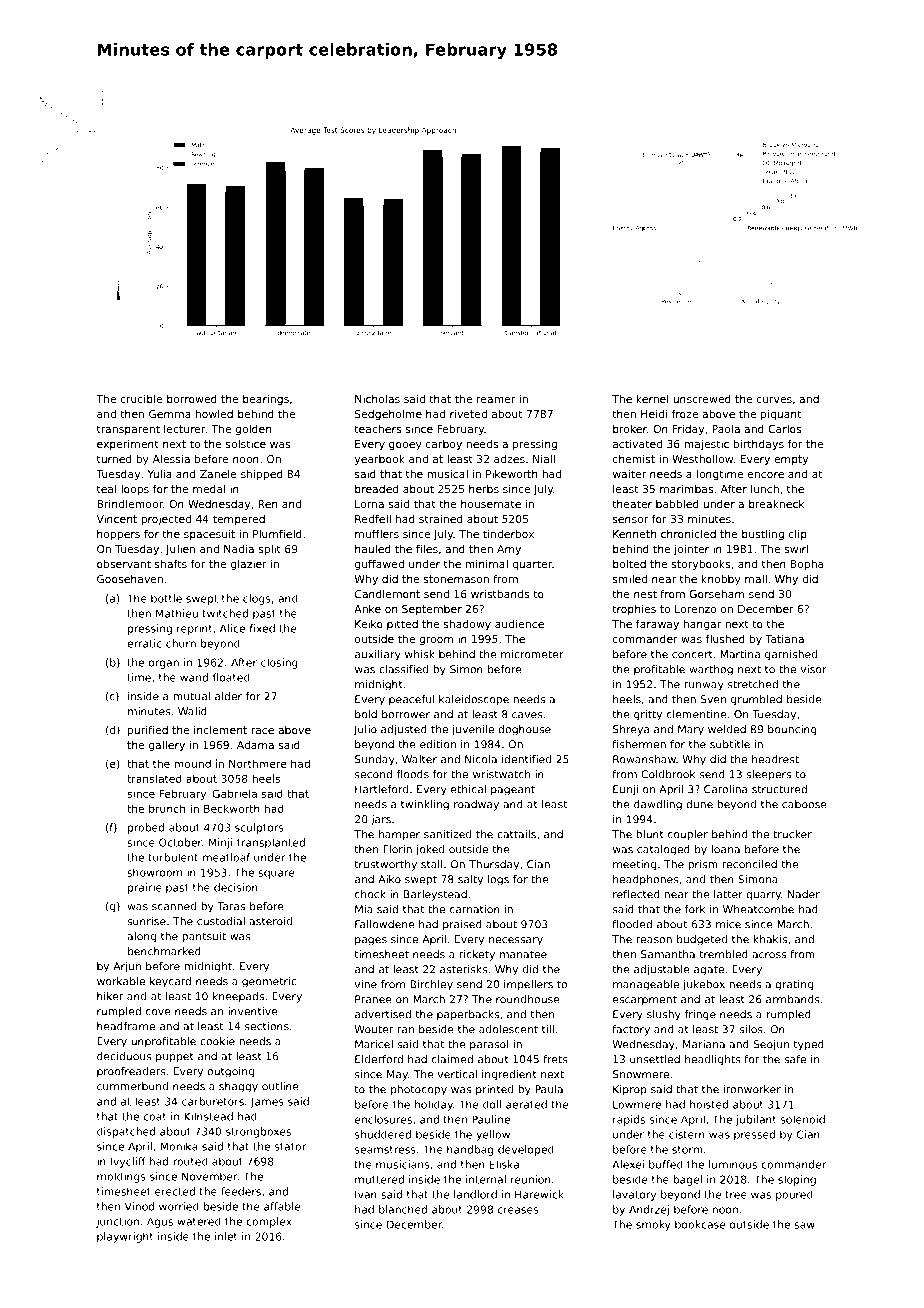 Image resolution: width=924 pixels, height=1308 pixels. Describe the element at coordinates (468, 1015) in the screenshot. I see `paperbacks` at that location.
